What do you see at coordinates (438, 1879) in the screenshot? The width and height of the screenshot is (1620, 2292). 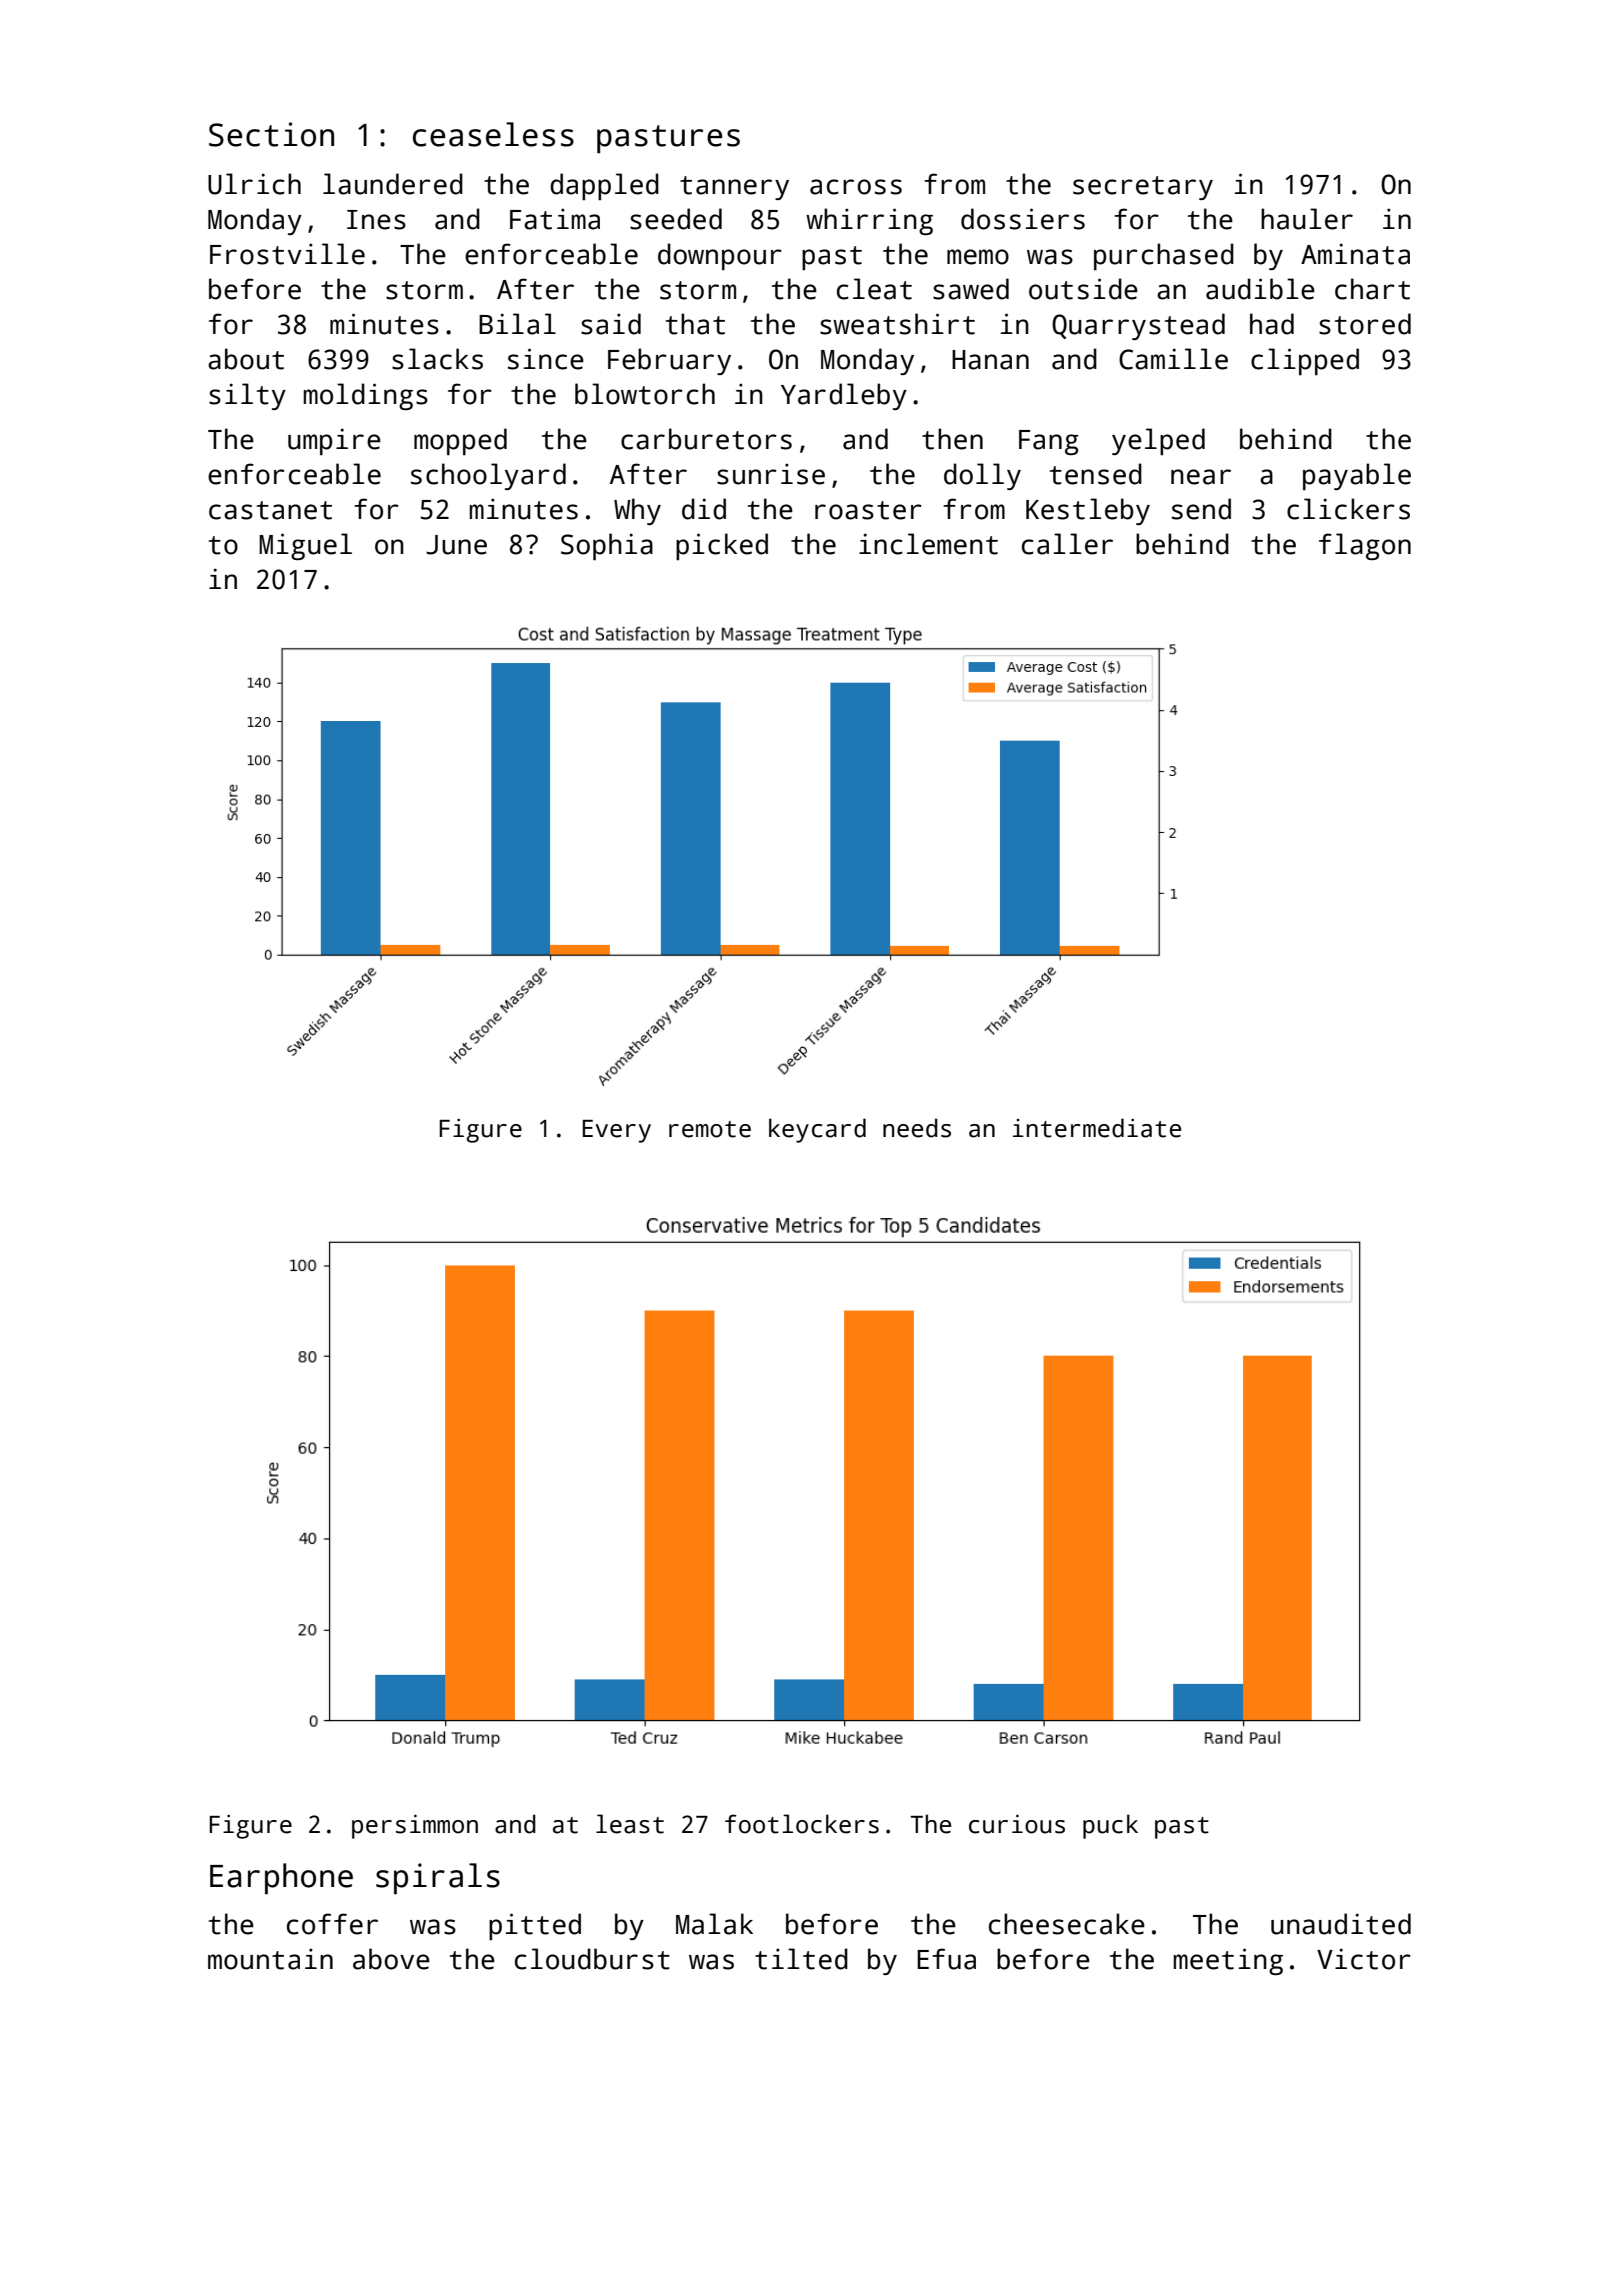 I see `spirals` at bounding box center [438, 1879].
